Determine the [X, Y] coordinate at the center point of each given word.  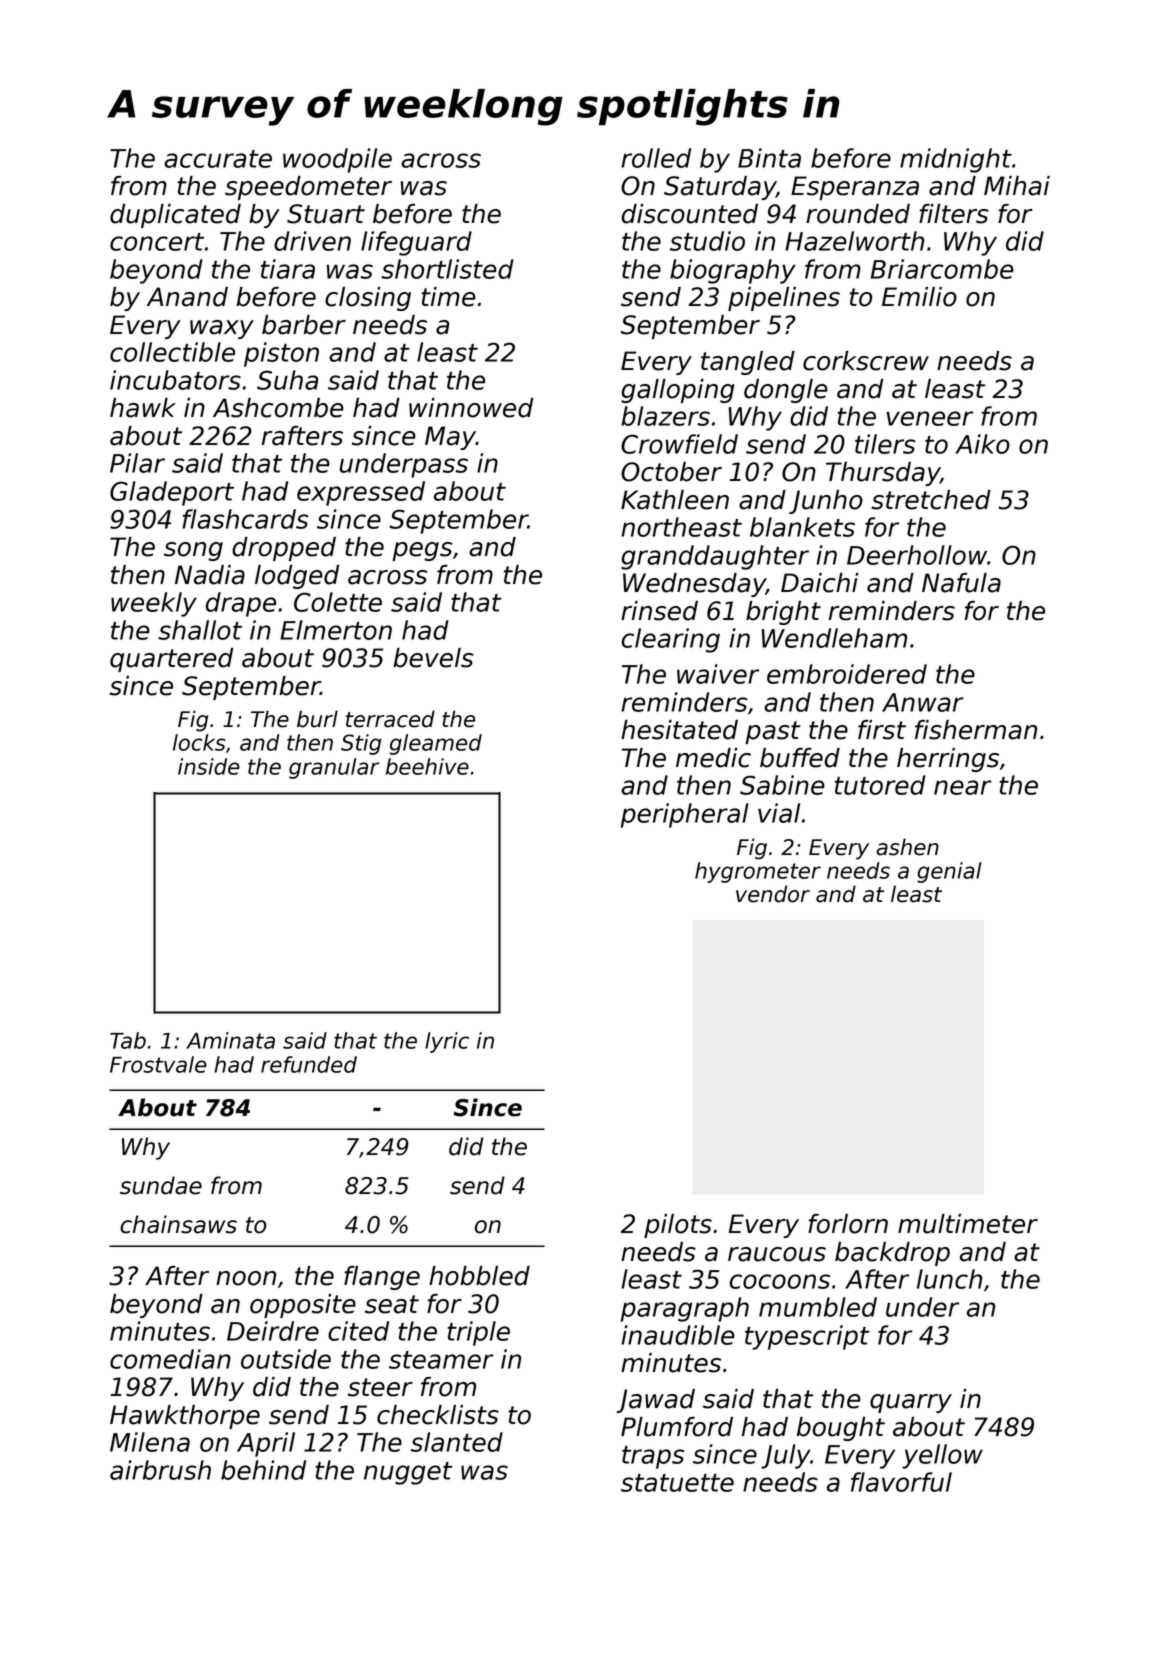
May [450, 438]
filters [954, 214]
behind [263, 1470]
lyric [447, 1042]
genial [949, 872]
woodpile [337, 160]
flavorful [901, 1482]
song [193, 551]
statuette [677, 1483]
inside [209, 766]
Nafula [961, 583]
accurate [218, 159]
